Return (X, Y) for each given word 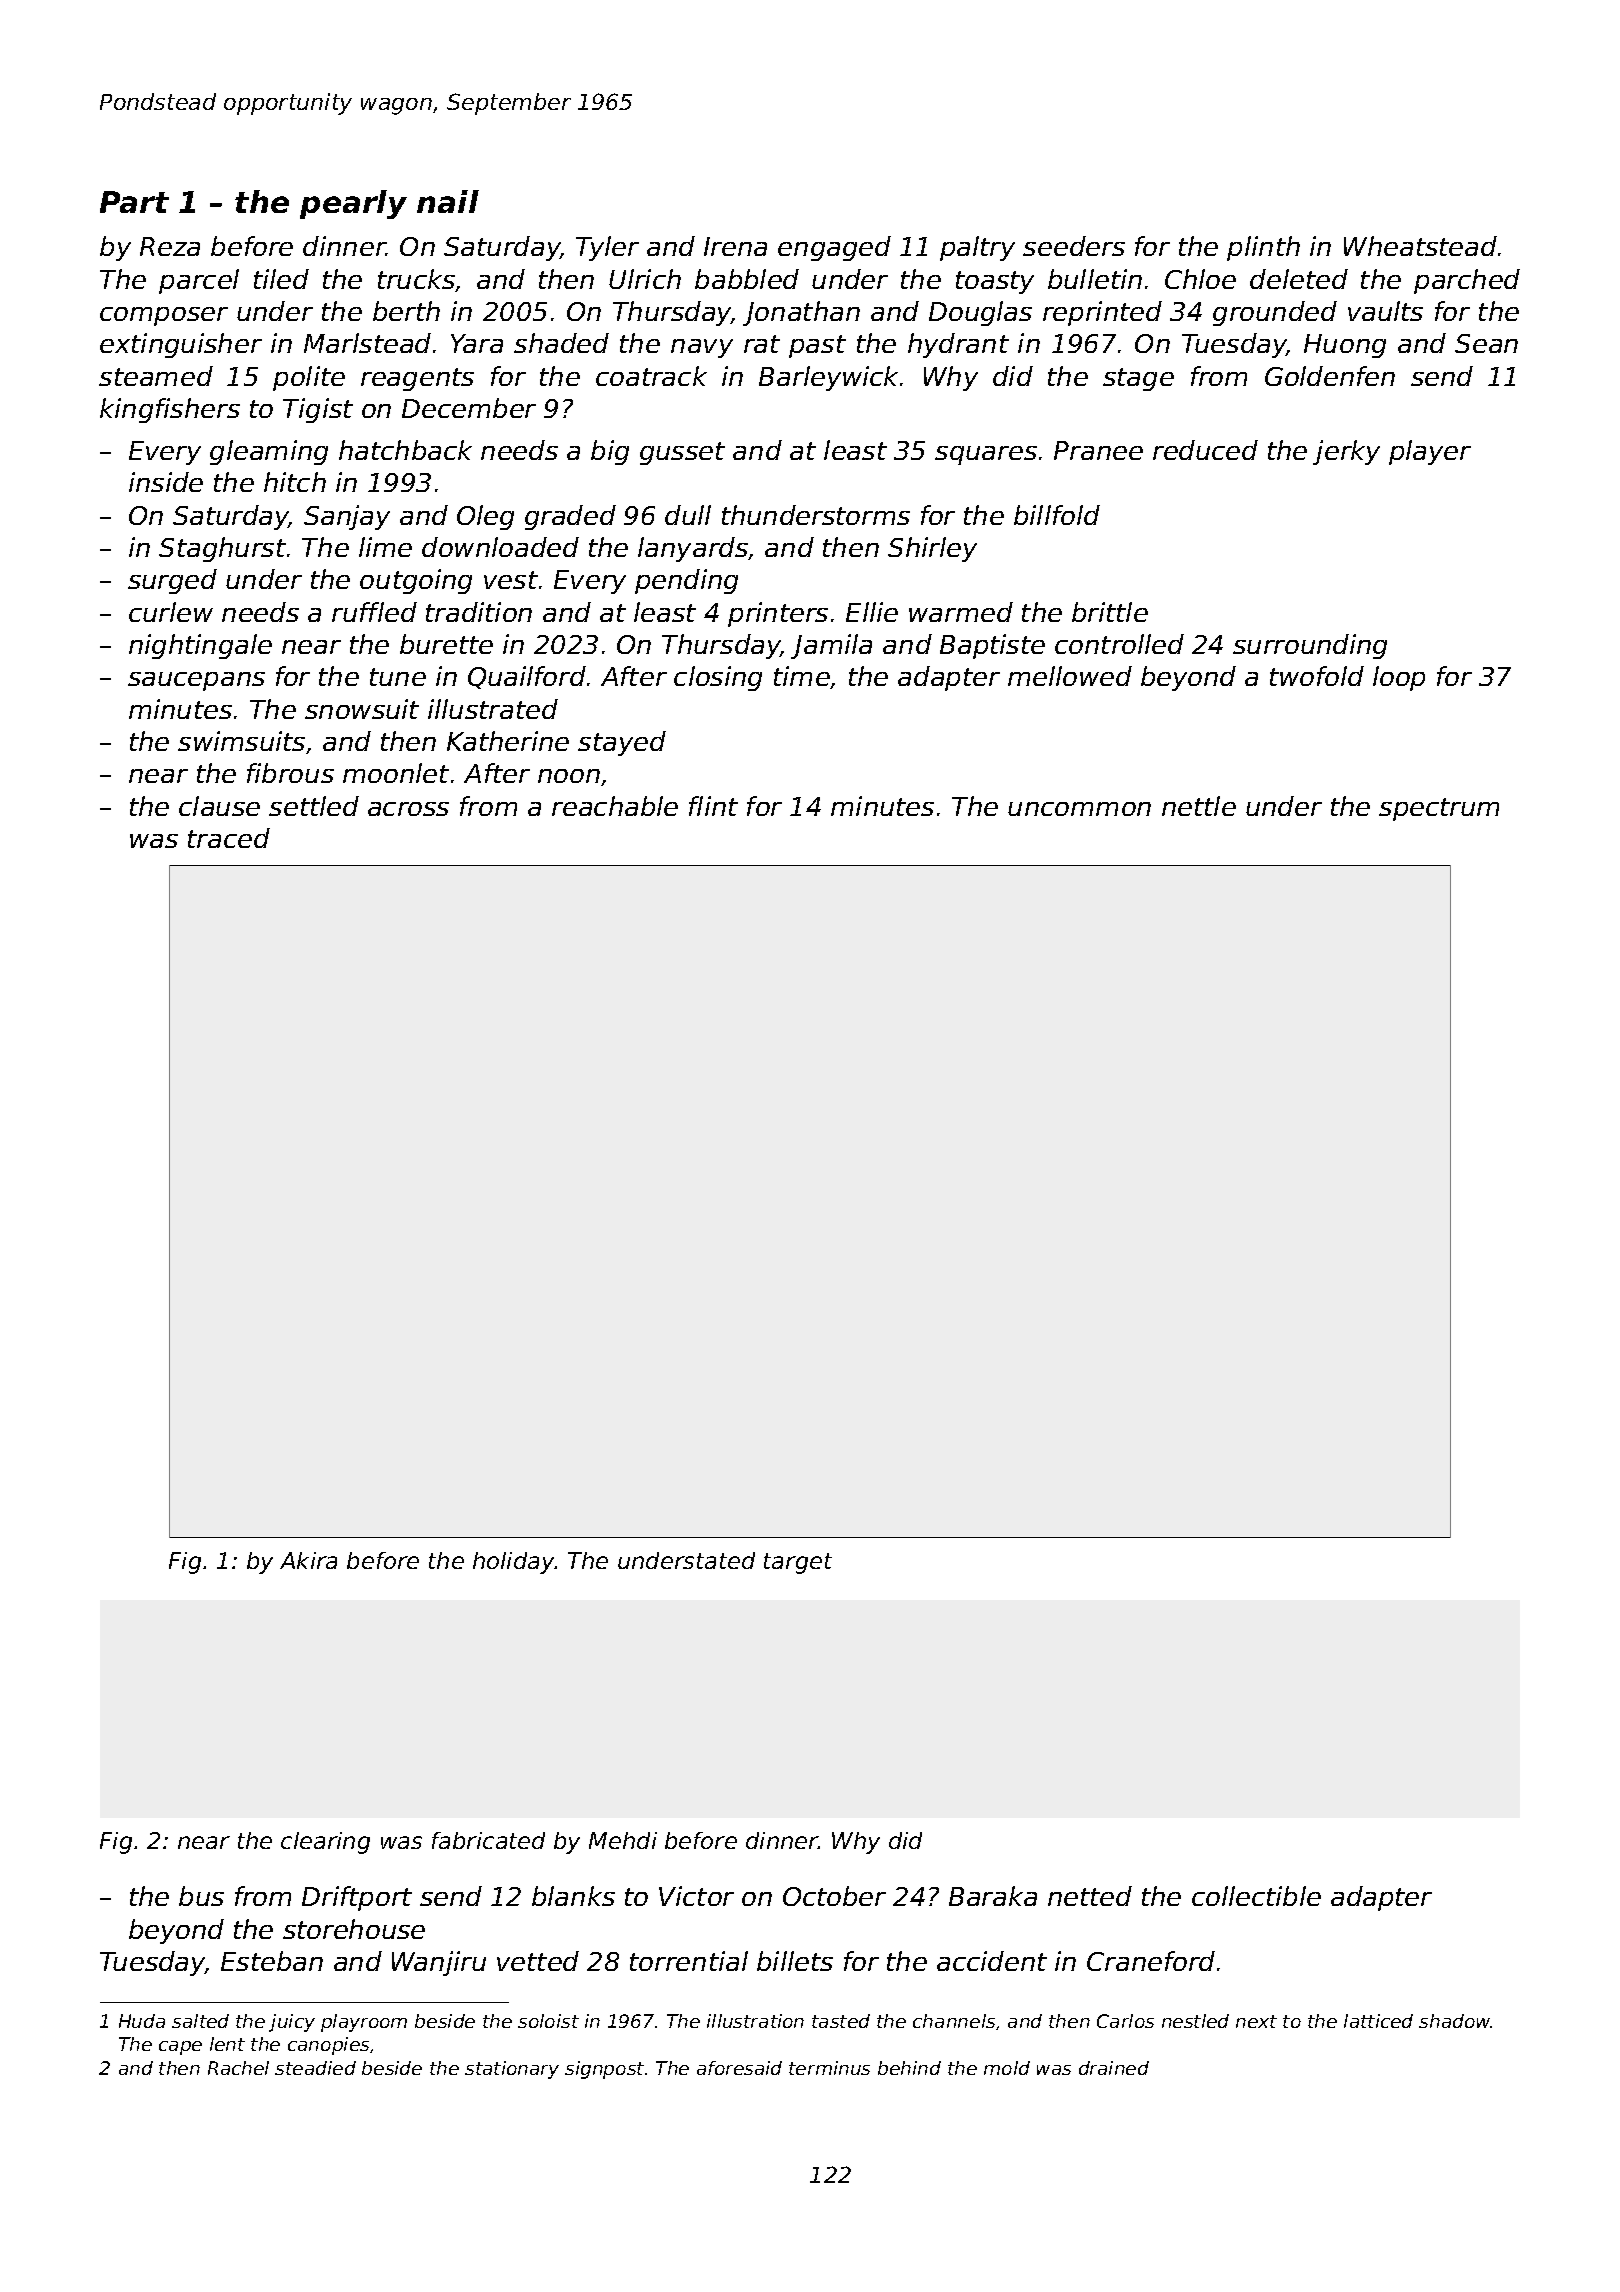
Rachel (238, 2068)
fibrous (290, 773)
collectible (1256, 1896)
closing (718, 678)
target (798, 1563)
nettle (1199, 806)
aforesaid (739, 2068)
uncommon (1079, 809)
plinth (1263, 248)
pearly (353, 204)
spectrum (1439, 809)
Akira (308, 1560)
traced (229, 838)
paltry (977, 248)
